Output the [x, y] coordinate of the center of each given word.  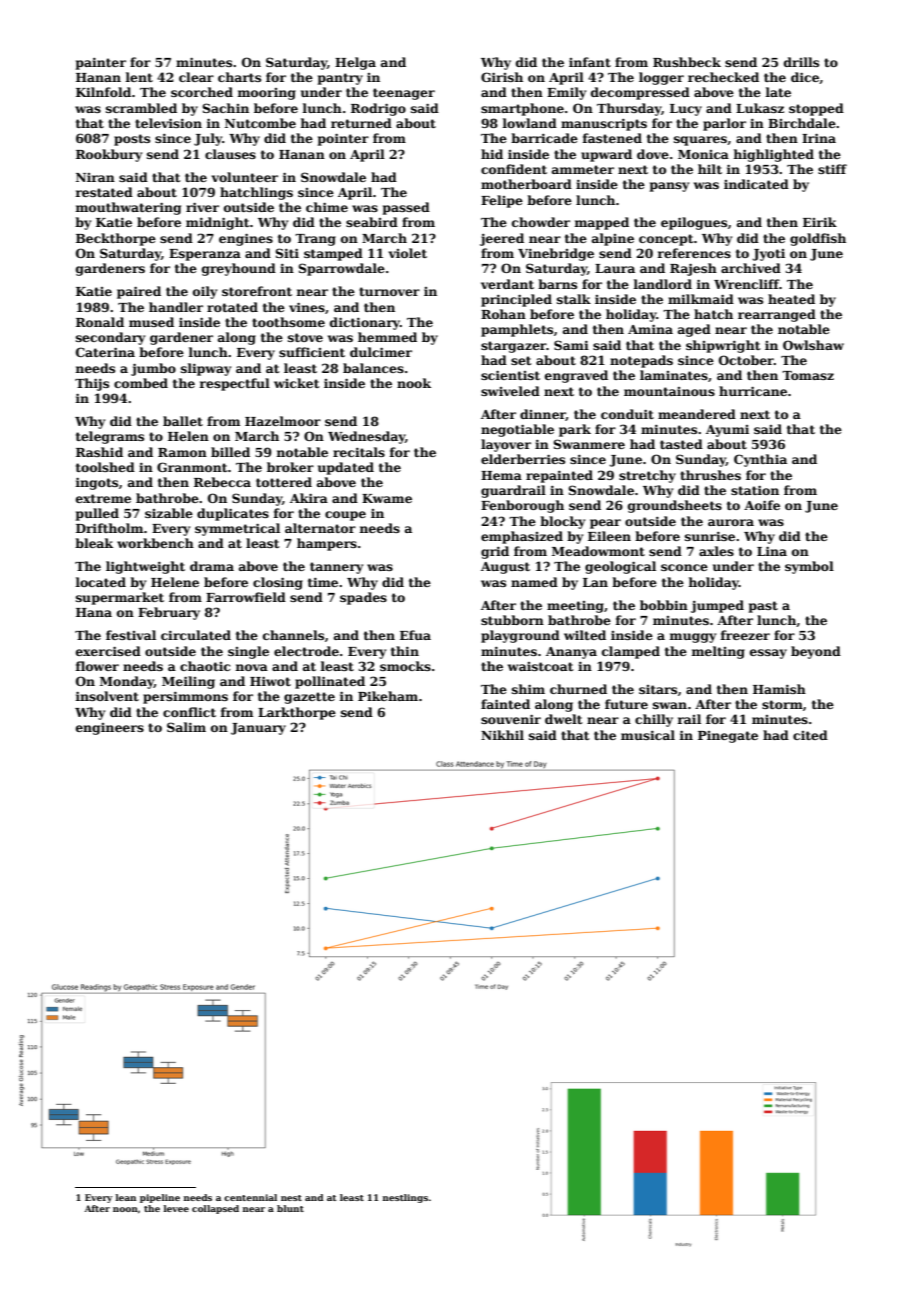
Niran [95, 177]
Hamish [779, 689]
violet [407, 253]
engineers [110, 729]
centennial [250, 1197]
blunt [290, 1208]
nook [414, 383]
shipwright [723, 346]
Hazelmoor [283, 421]
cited [810, 735]
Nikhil [502, 735]
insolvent [107, 696]
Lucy [686, 110]
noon [125, 1209]
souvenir [511, 719]
